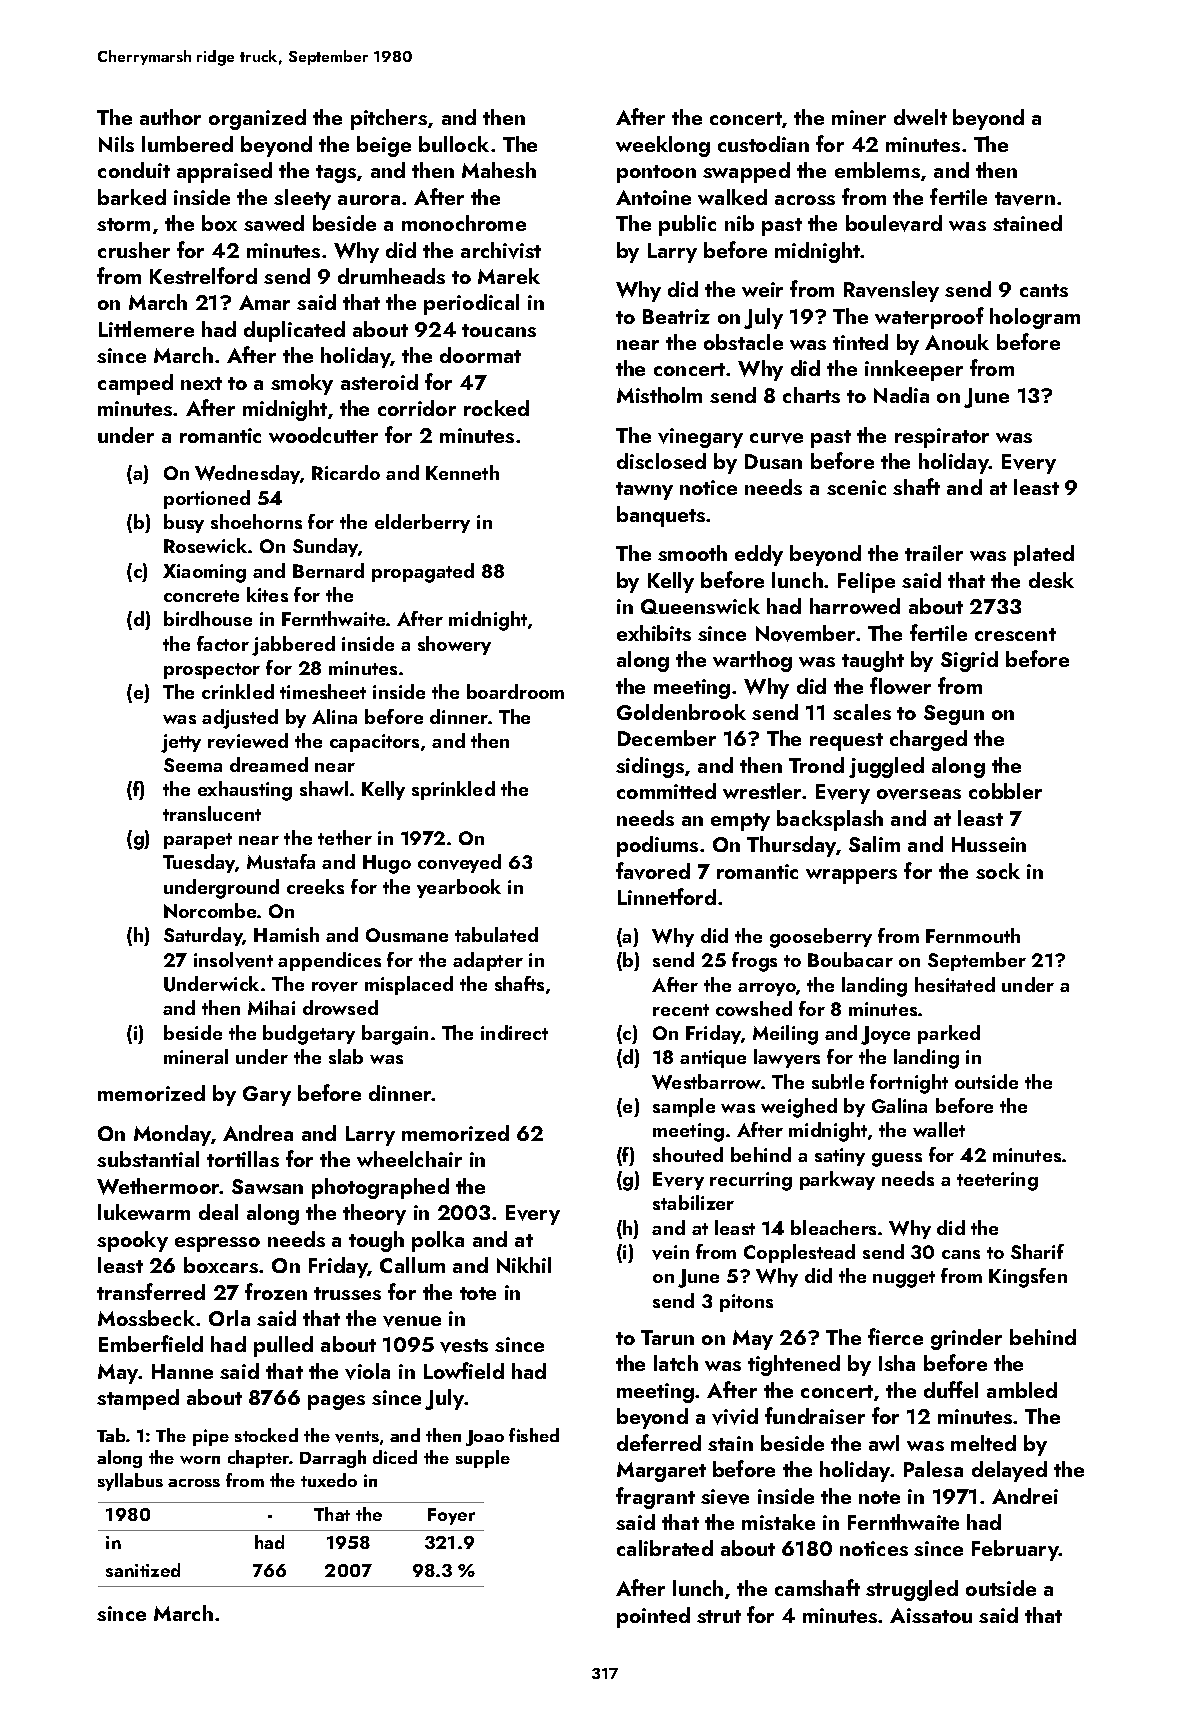  I want to click on Meiling, so click(785, 1035).
